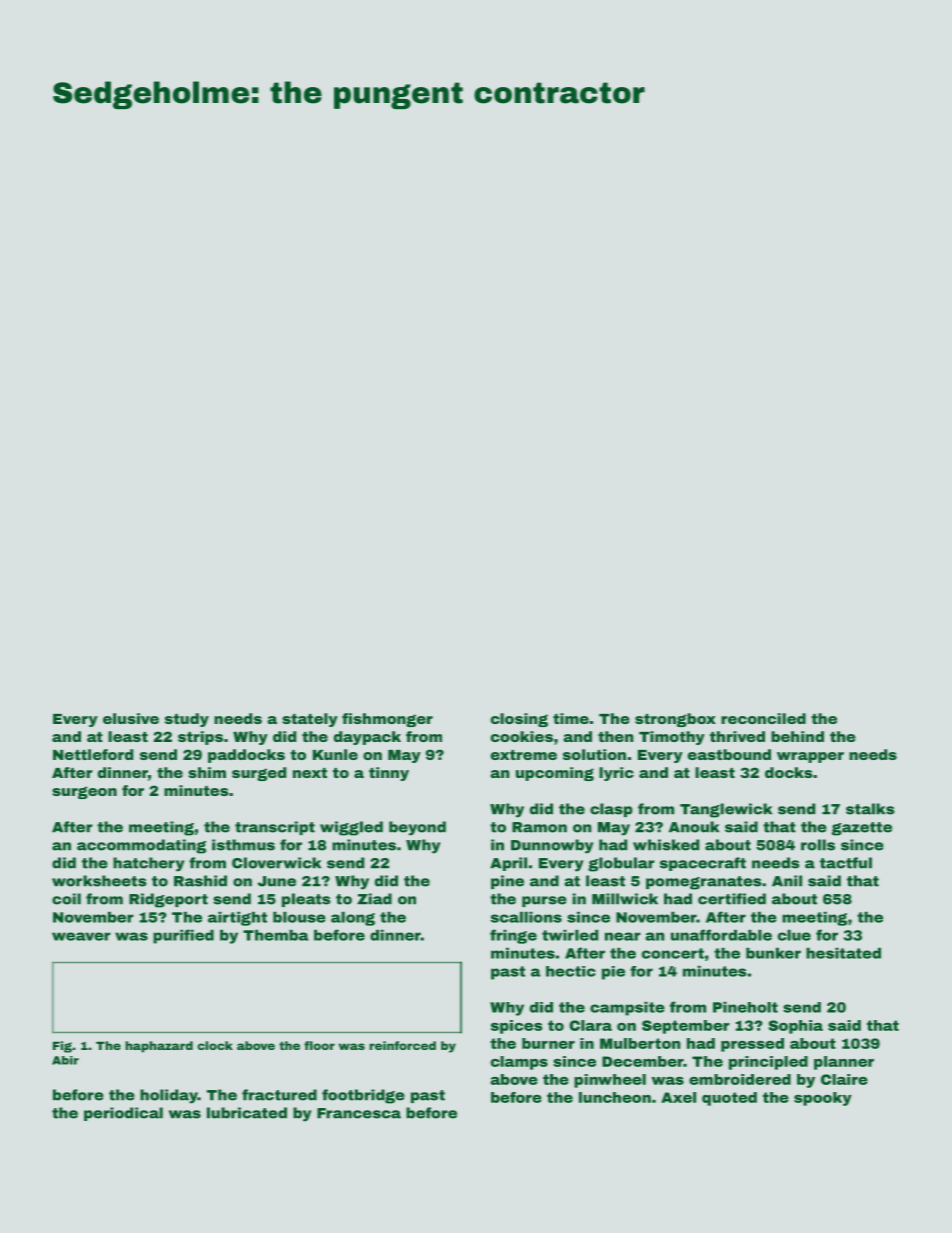 The width and height of the screenshot is (952, 1233). What do you see at coordinates (359, 1113) in the screenshot?
I see `Francesca` at bounding box center [359, 1113].
